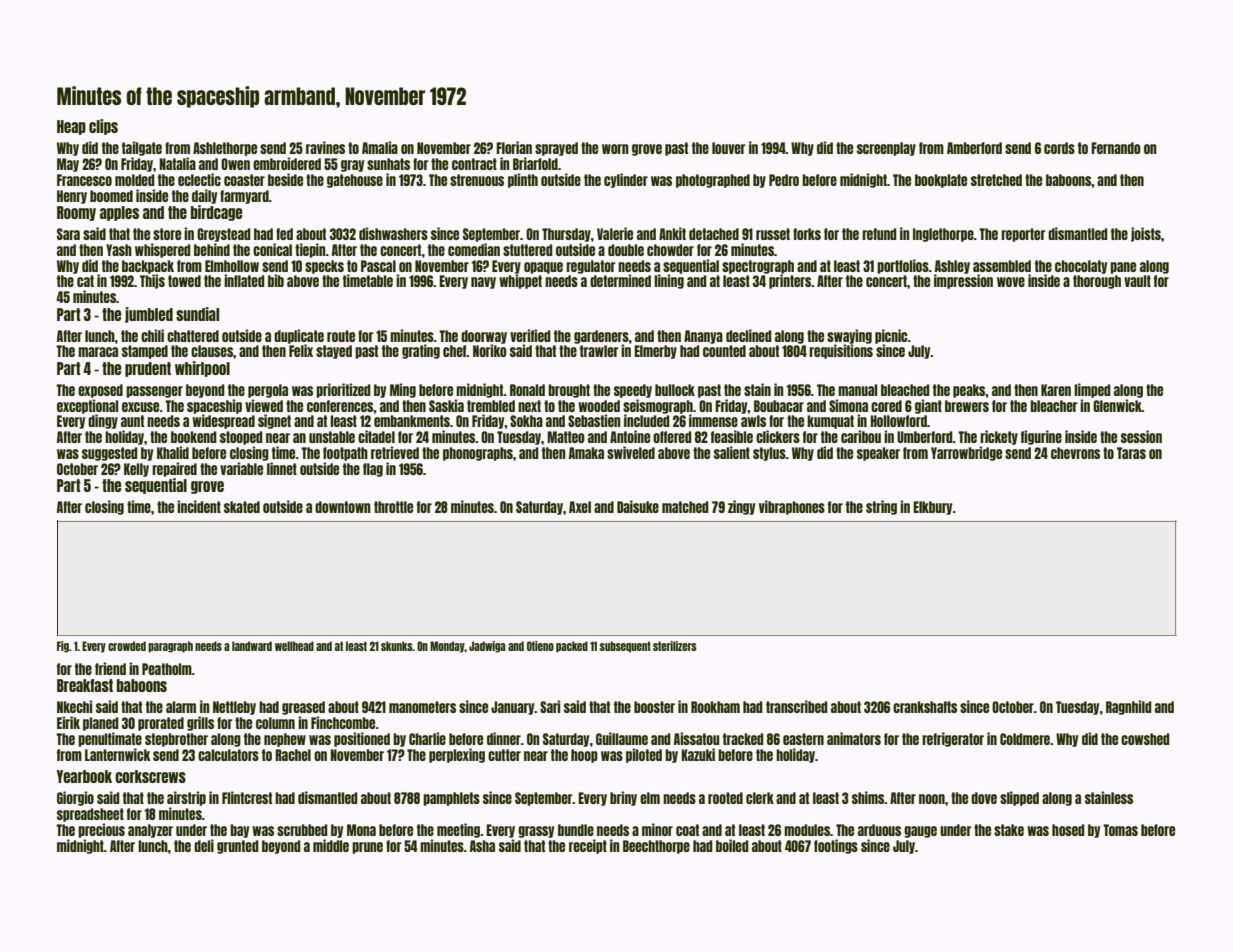 Image resolution: width=1233 pixels, height=952 pixels. I want to click on brought, so click(569, 391).
